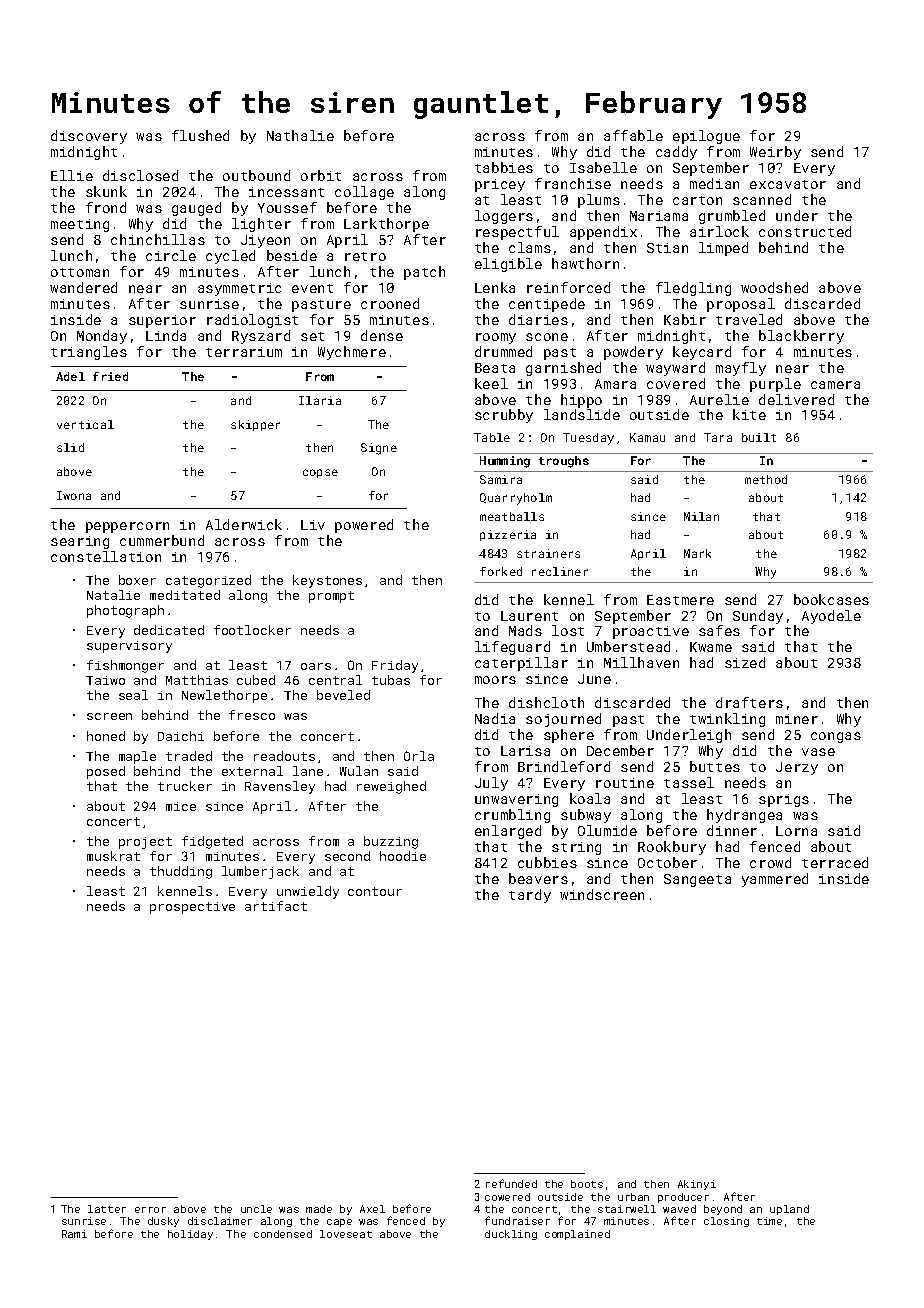 This screenshot has height=1308, width=924. I want to click on epilogue, so click(706, 137).
